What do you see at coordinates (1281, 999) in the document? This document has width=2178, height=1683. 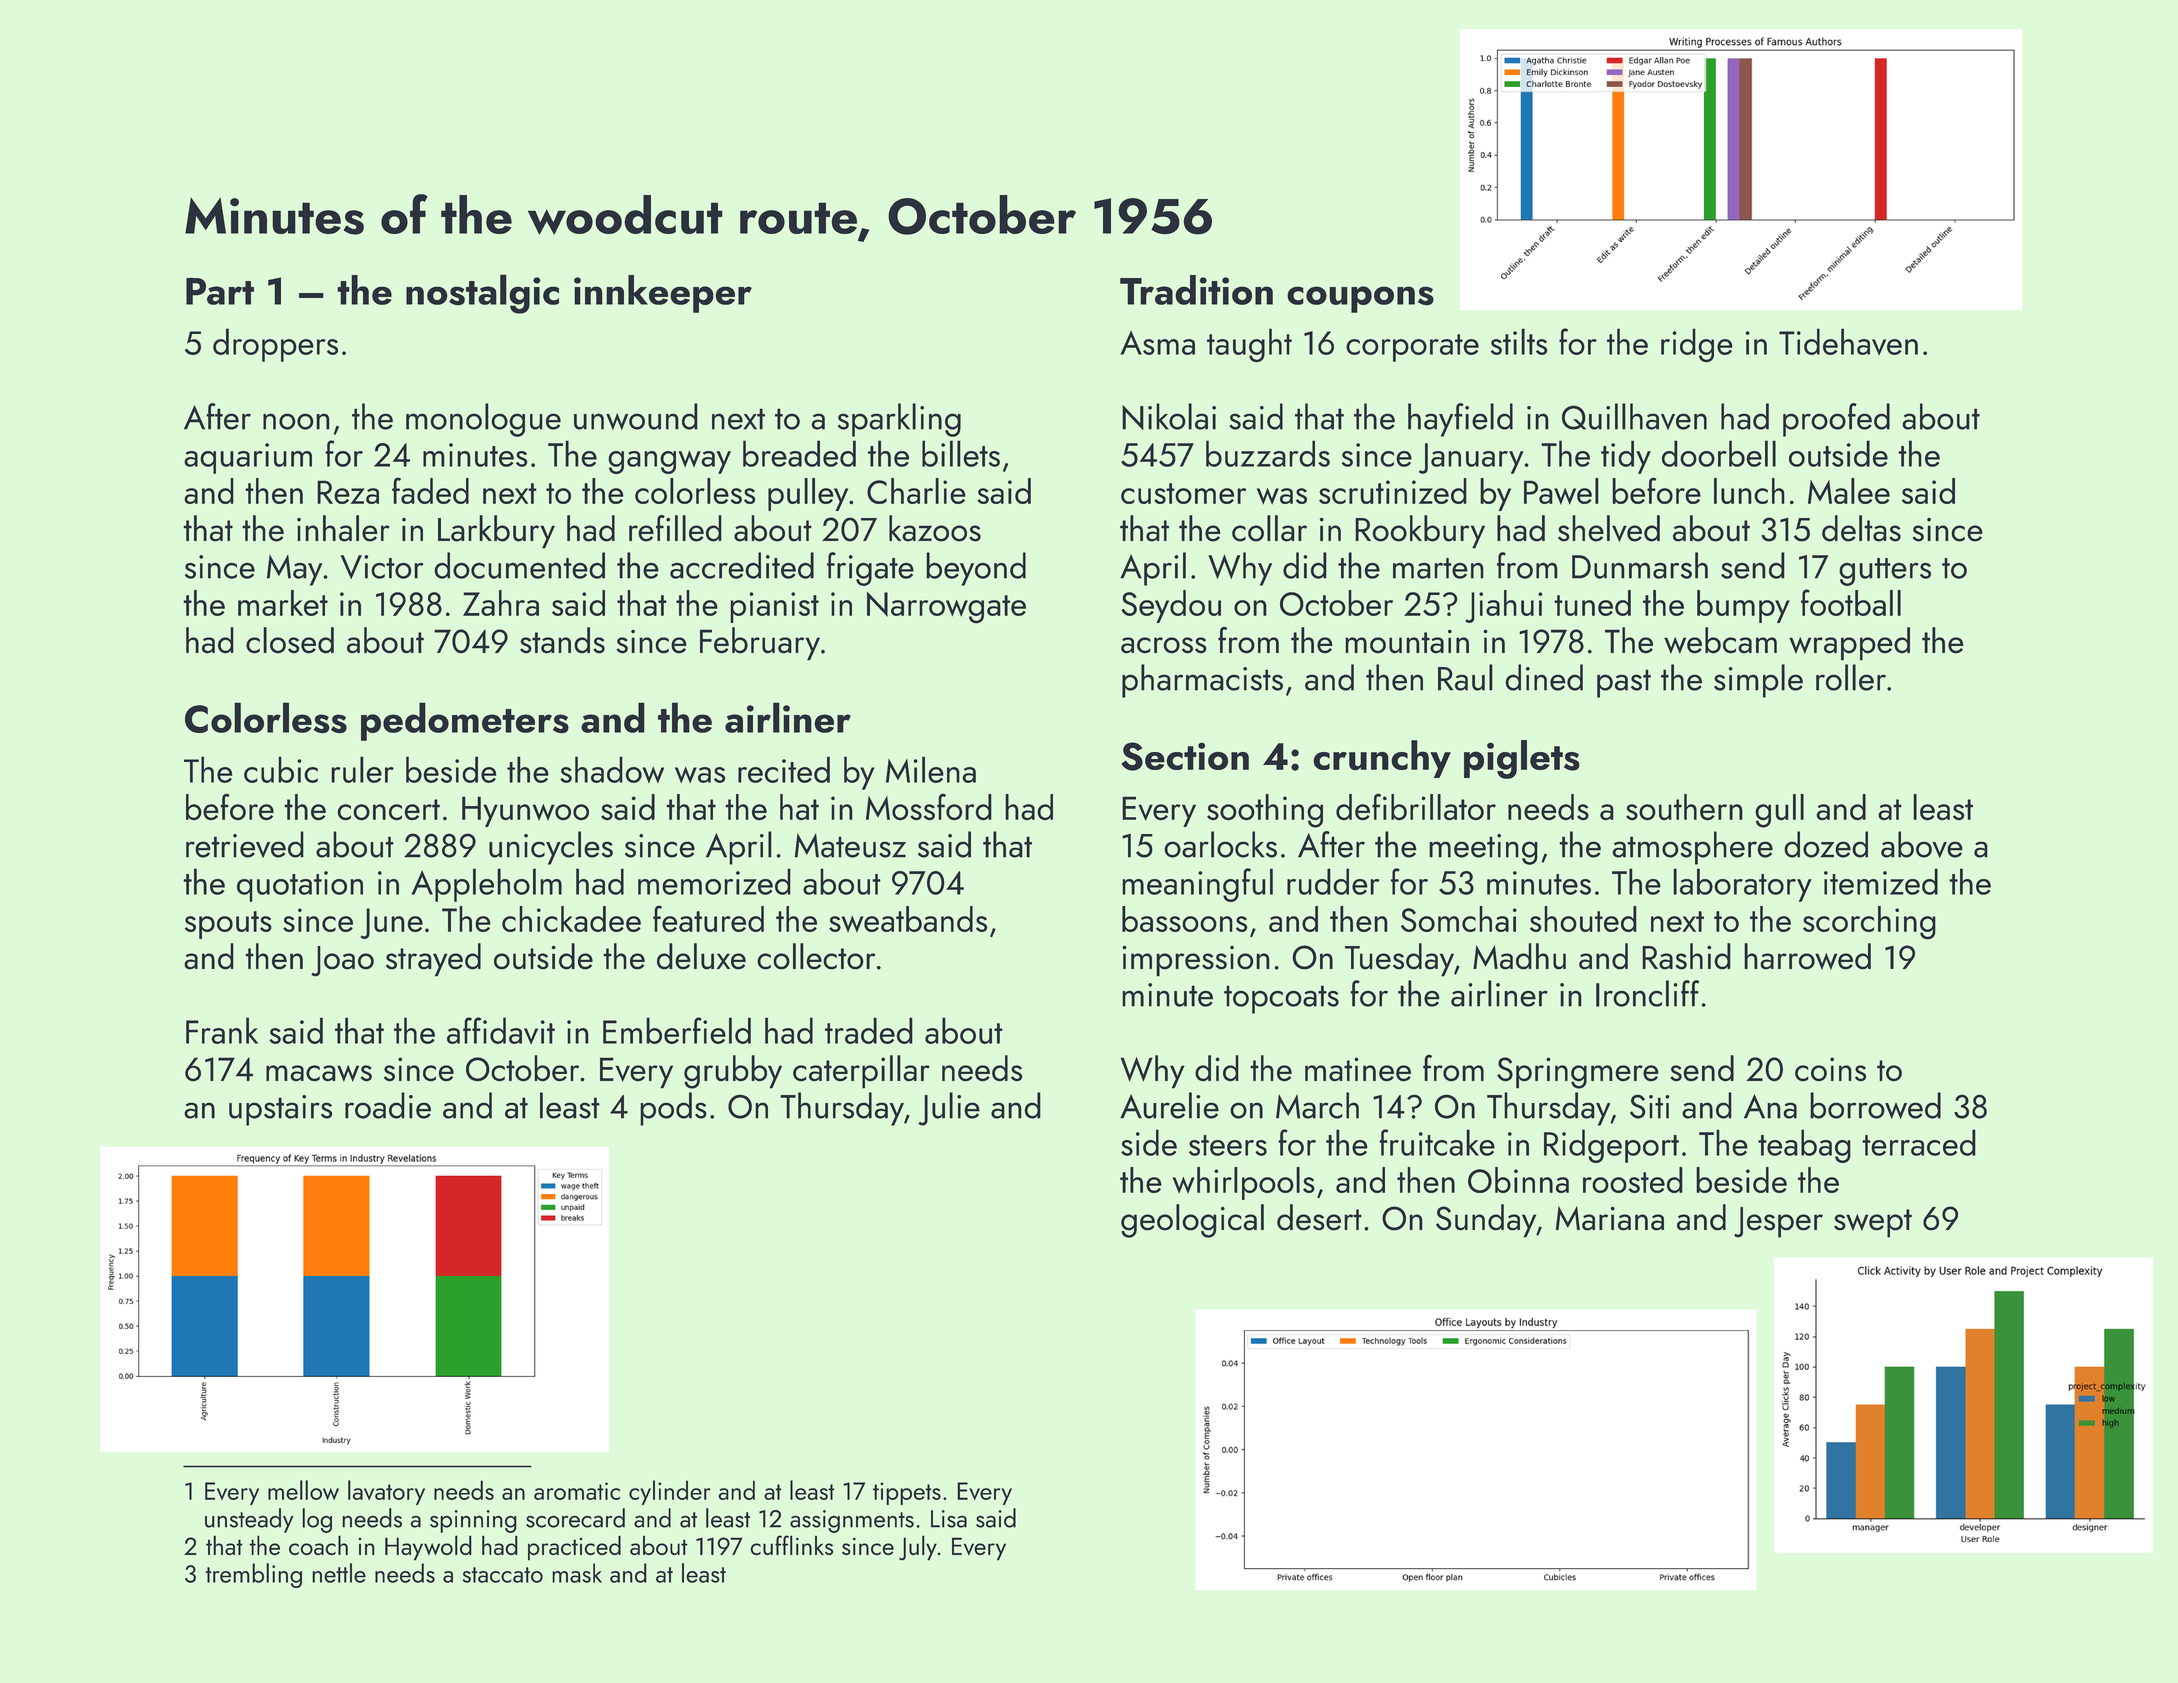 I see `topcoats` at bounding box center [1281, 999].
